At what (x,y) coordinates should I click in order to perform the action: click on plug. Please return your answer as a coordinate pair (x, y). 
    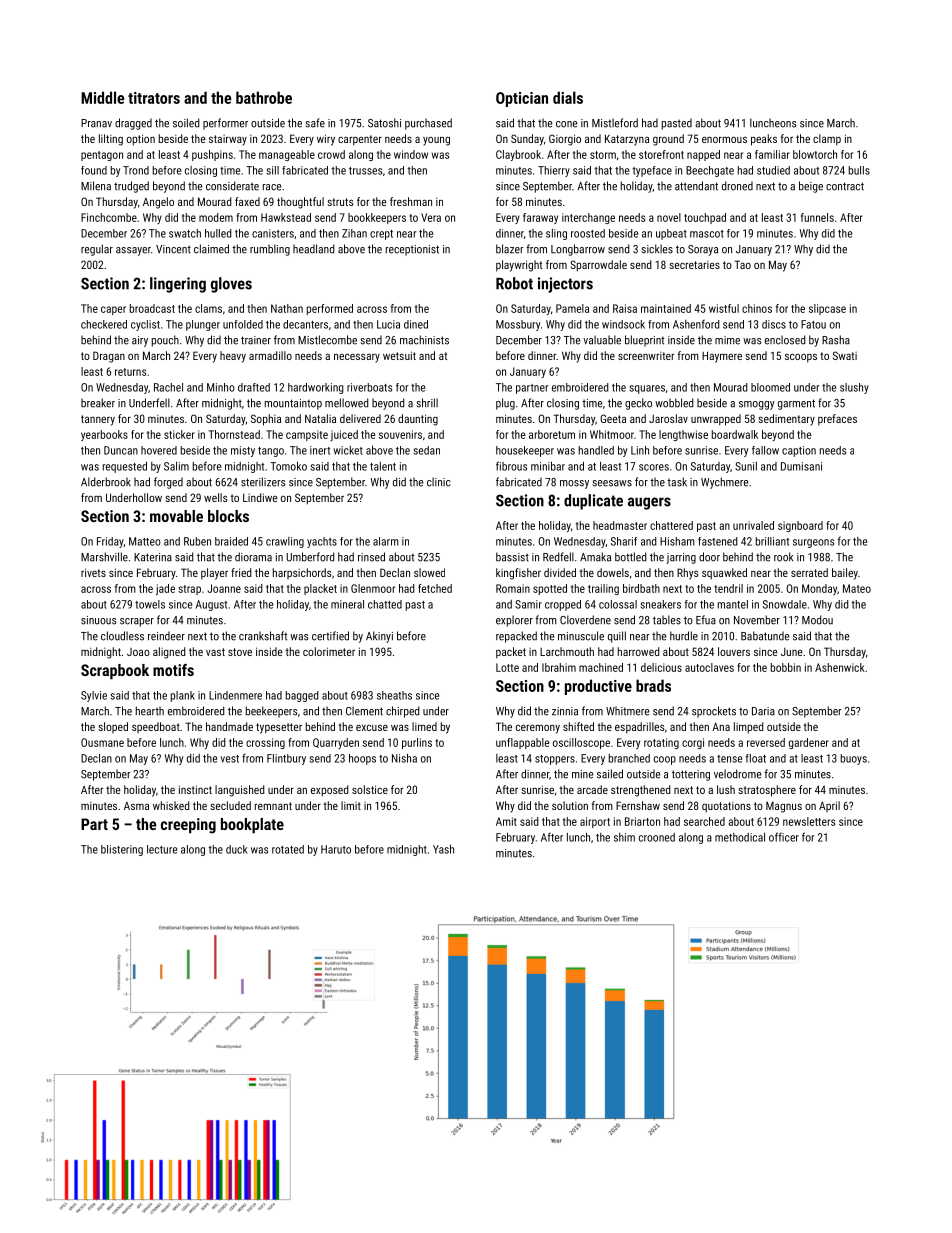
    Looking at the image, I should click on (505, 404).
